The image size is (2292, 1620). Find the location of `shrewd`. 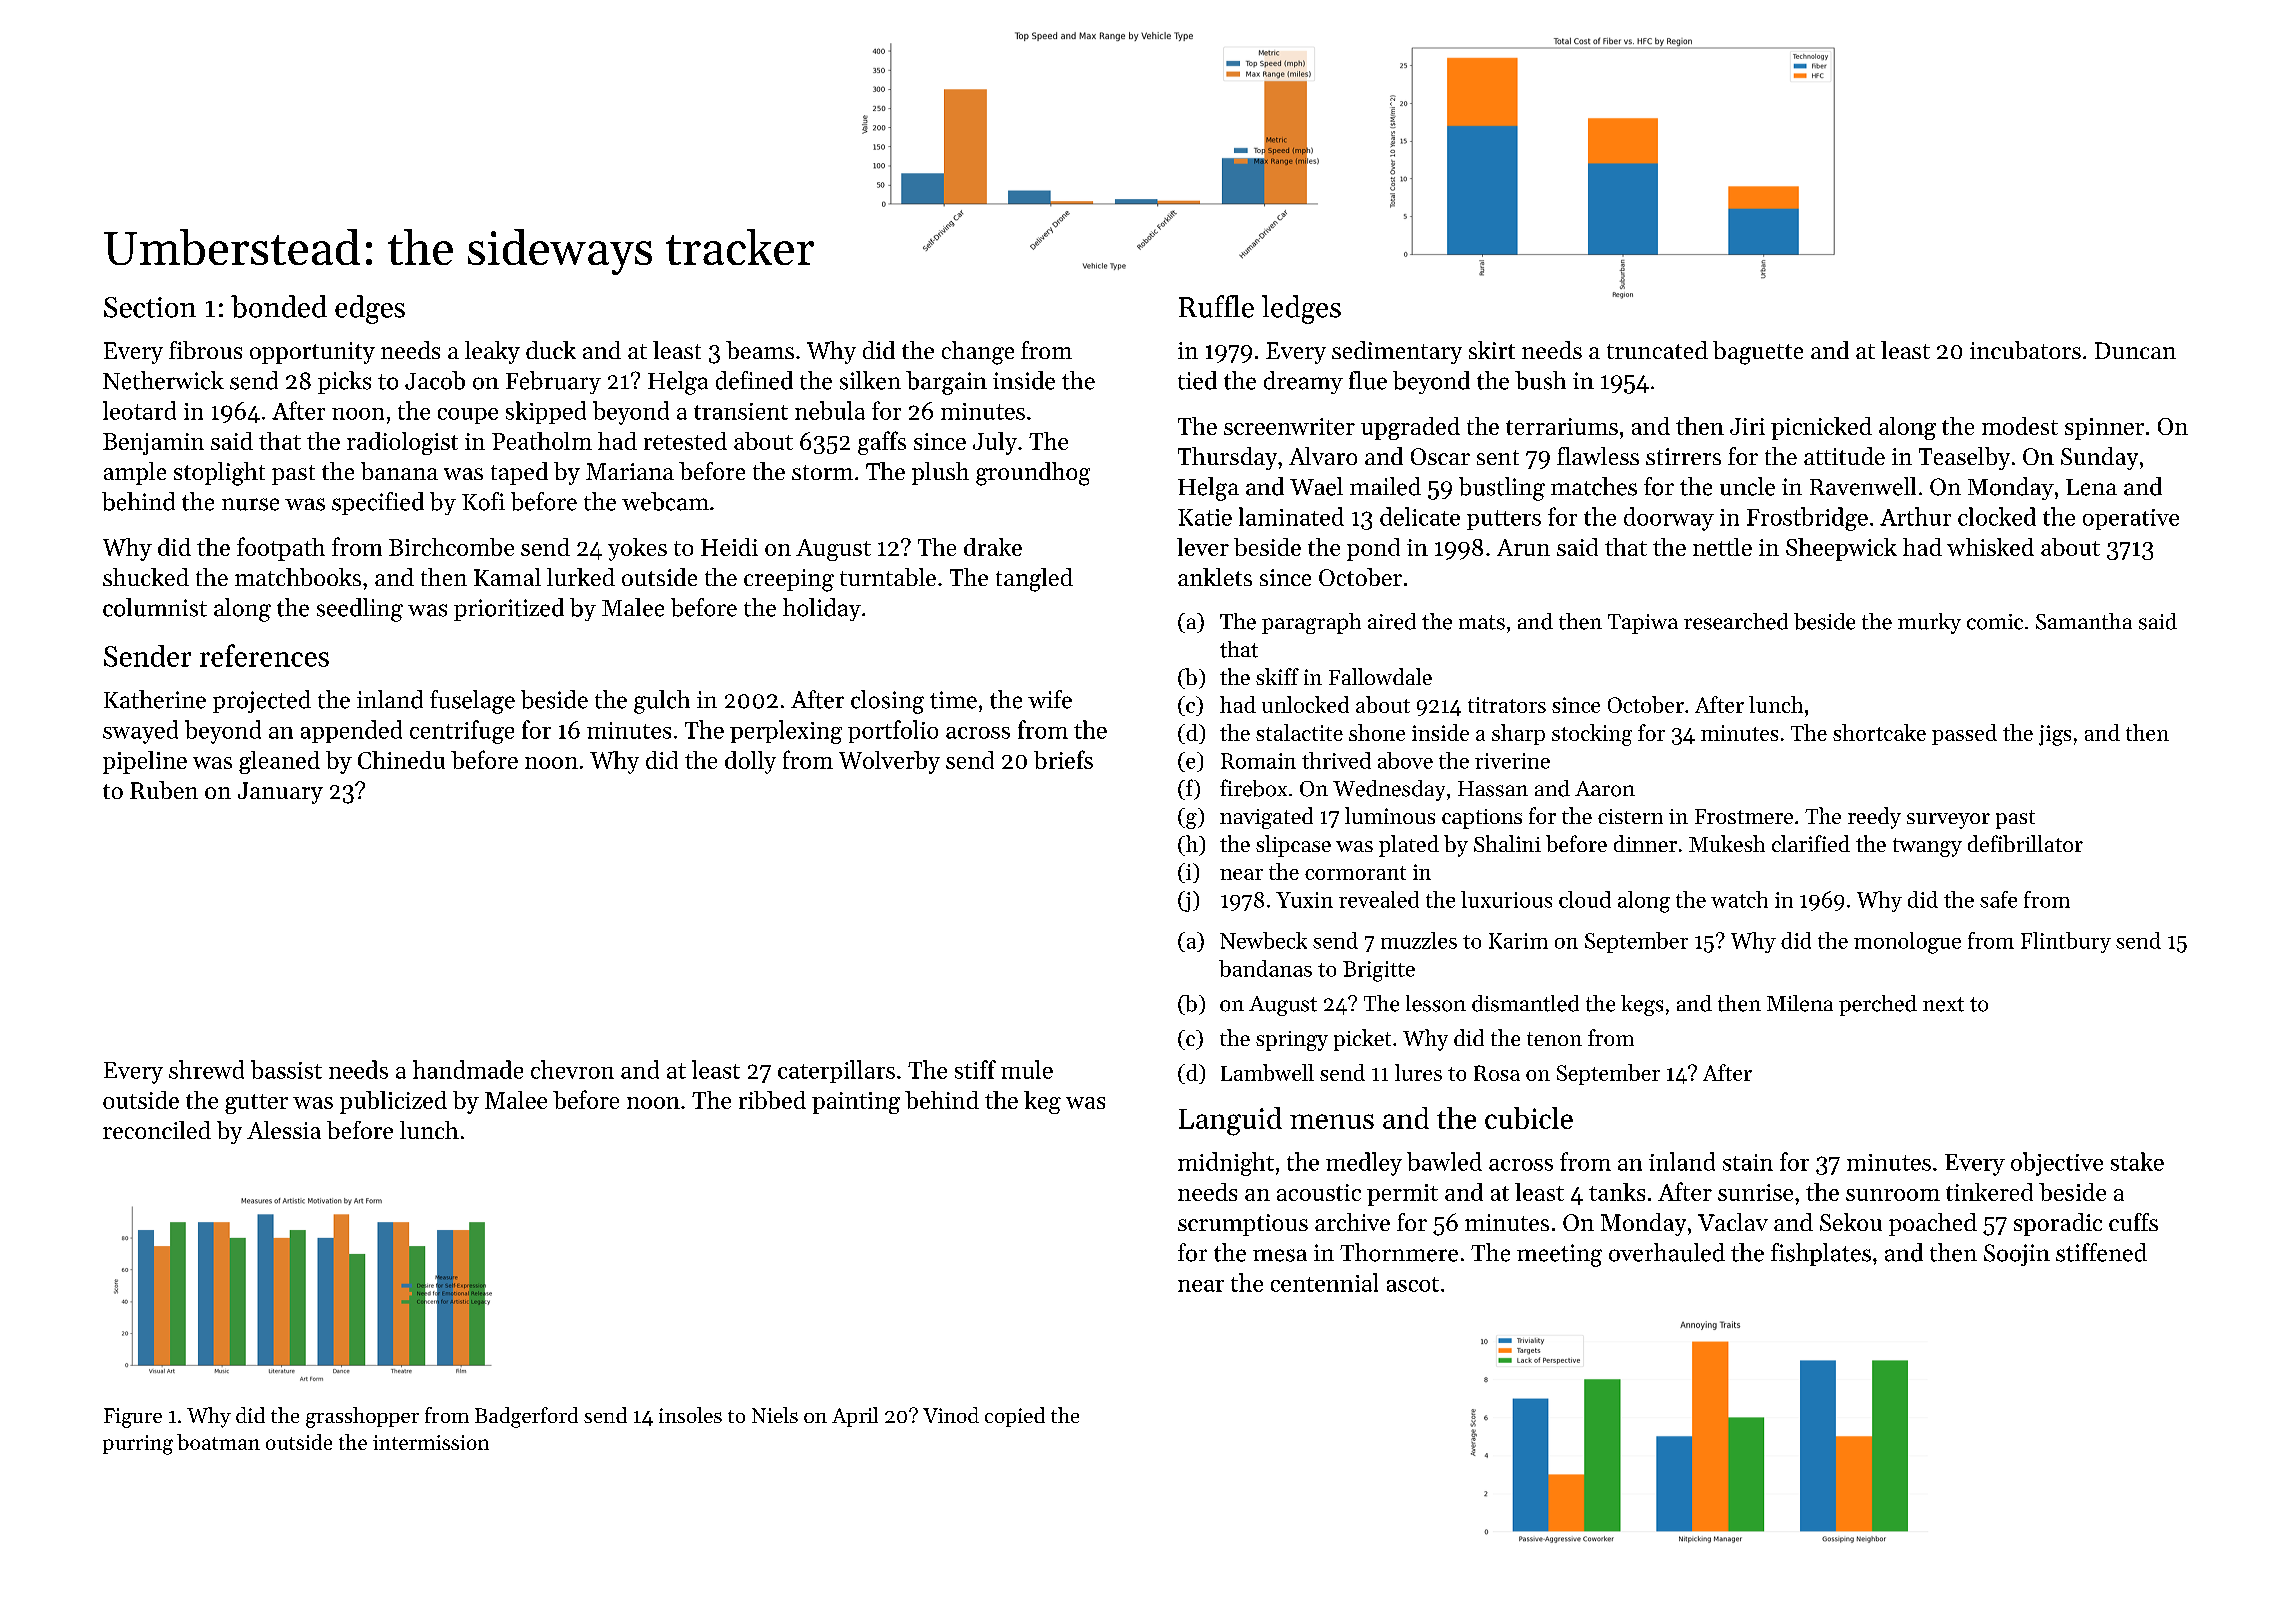

shrewd is located at coordinates (206, 1069).
